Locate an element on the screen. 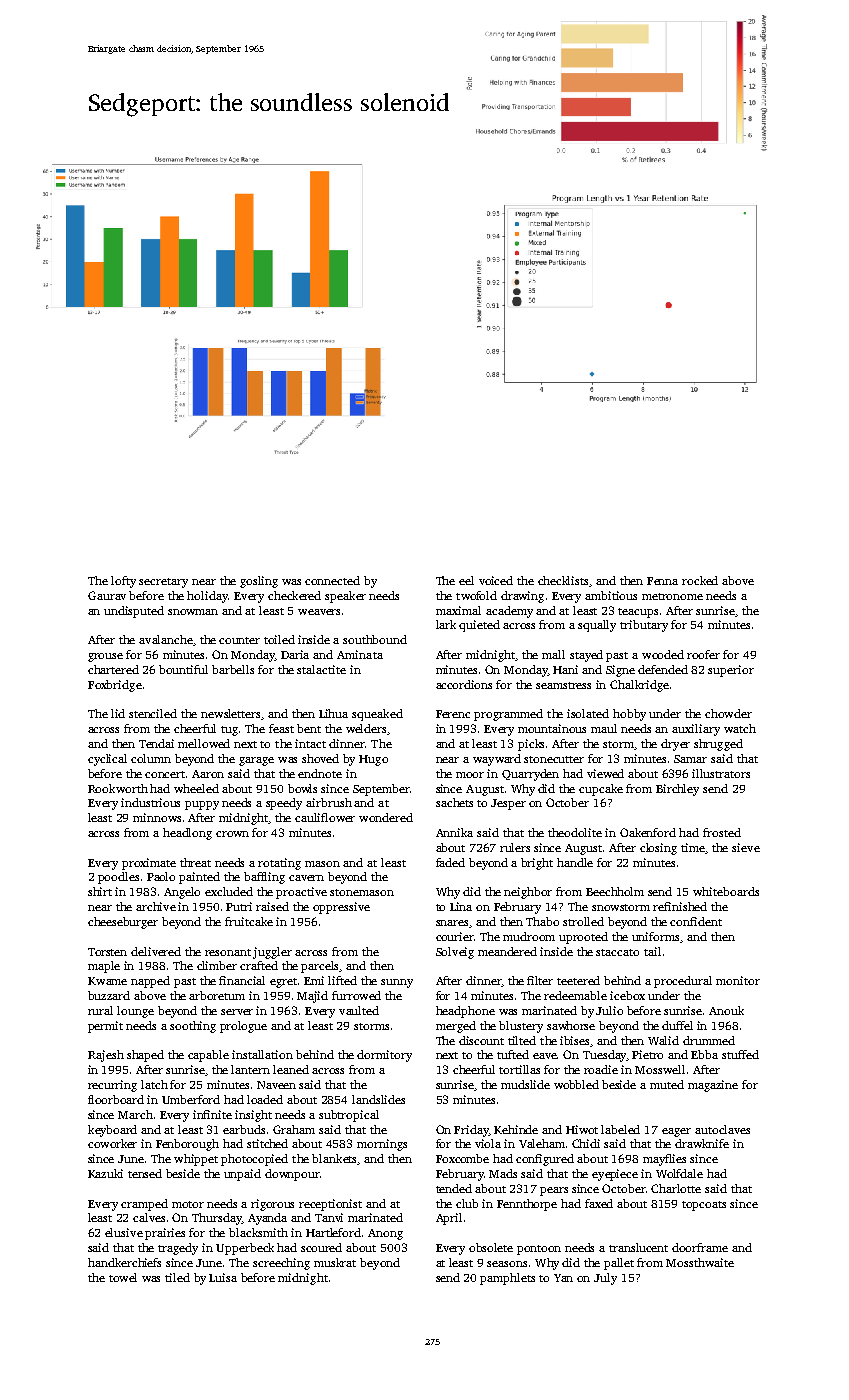  pamphlets is located at coordinates (507, 1279).
